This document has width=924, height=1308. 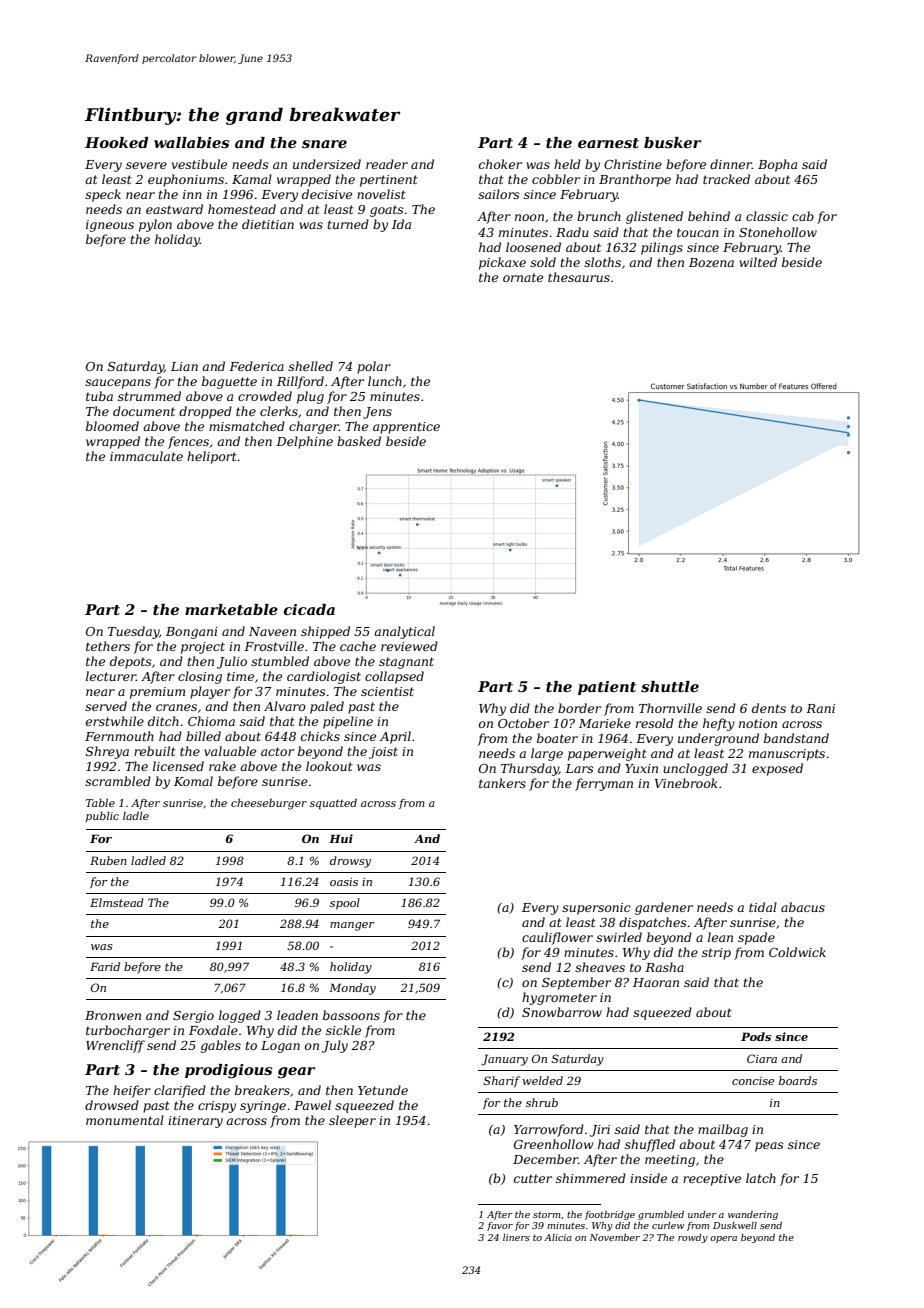 What do you see at coordinates (693, 1238) in the document?
I see `rowdy` at bounding box center [693, 1238].
